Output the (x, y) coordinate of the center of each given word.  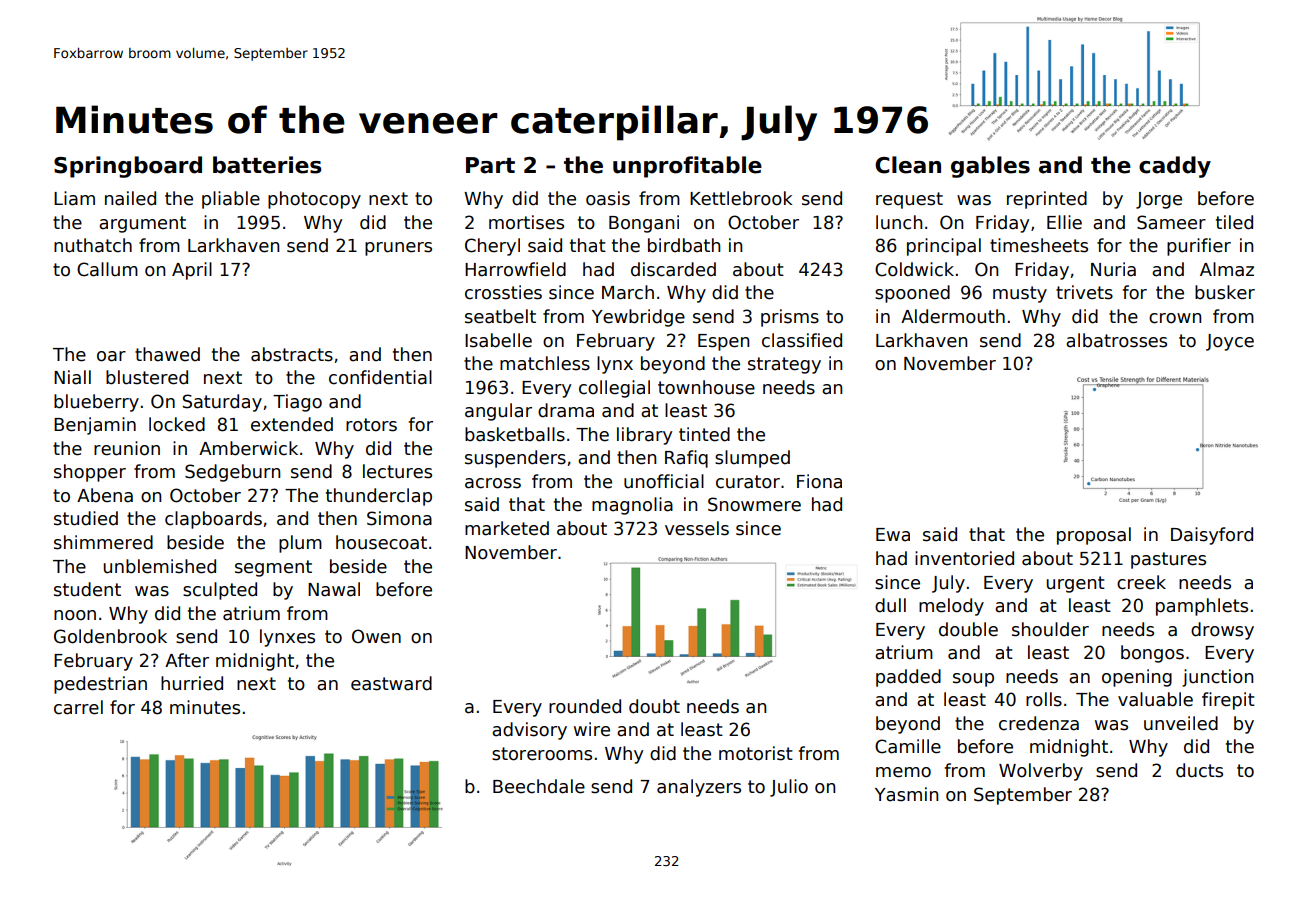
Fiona (819, 481)
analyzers (699, 788)
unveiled (1181, 723)
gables (990, 167)
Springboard (128, 167)
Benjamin (95, 426)
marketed (507, 528)
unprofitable (687, 167)
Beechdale (539, 786)
